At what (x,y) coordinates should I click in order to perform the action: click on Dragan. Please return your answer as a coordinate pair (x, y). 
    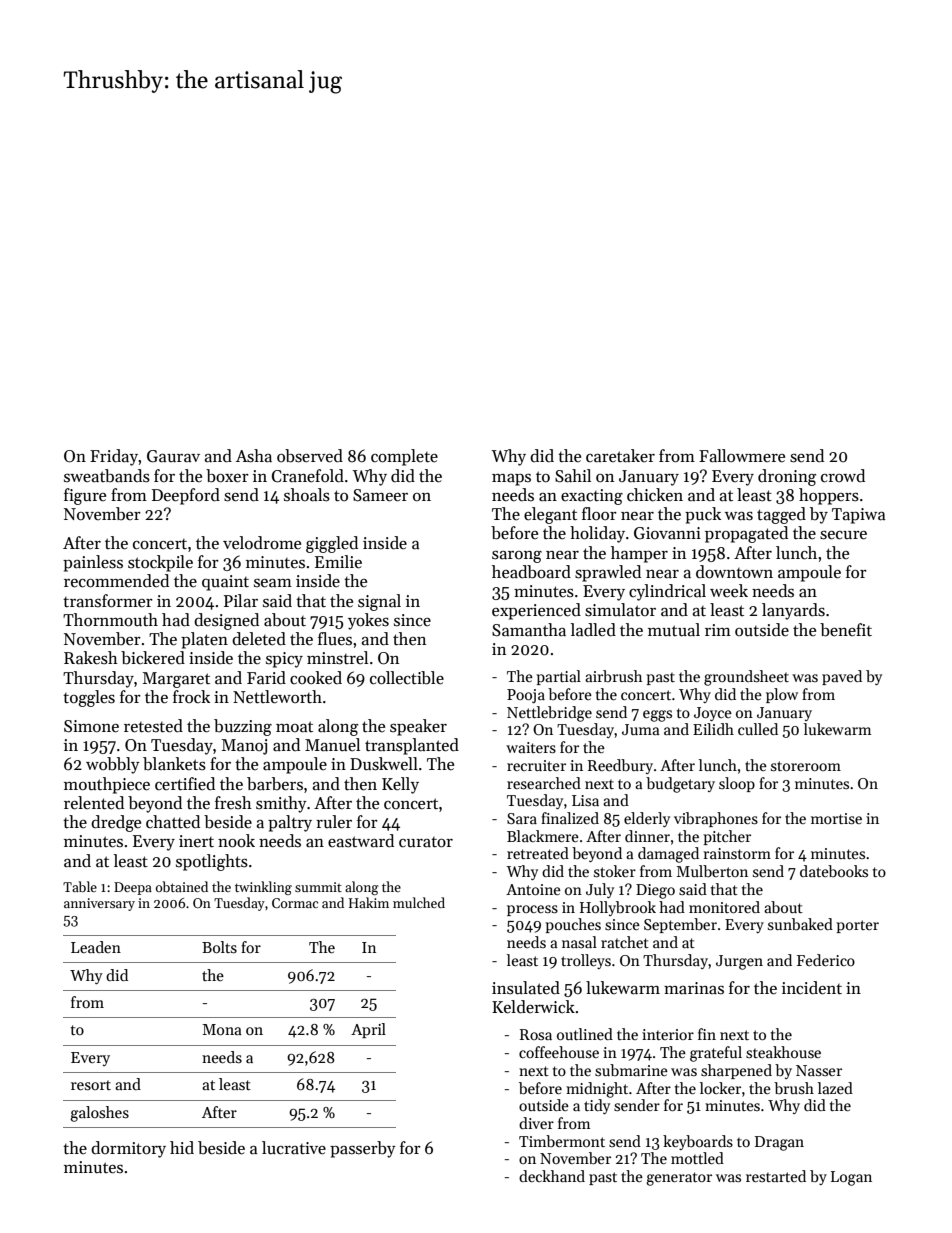
    Looking at the image, I should click on (779, 1143).
